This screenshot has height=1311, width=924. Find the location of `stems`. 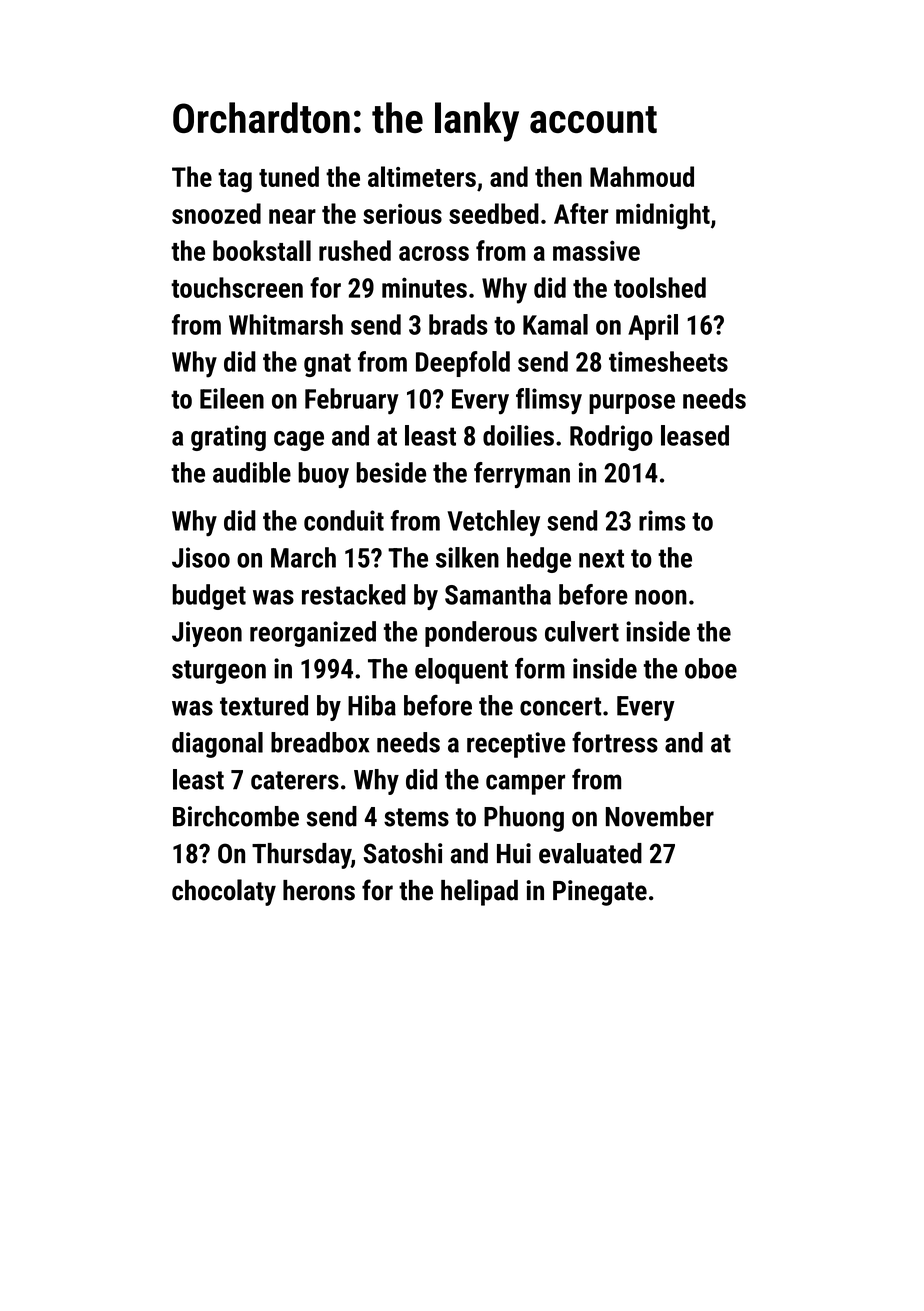

stems is located at coordinates (416, 817).
